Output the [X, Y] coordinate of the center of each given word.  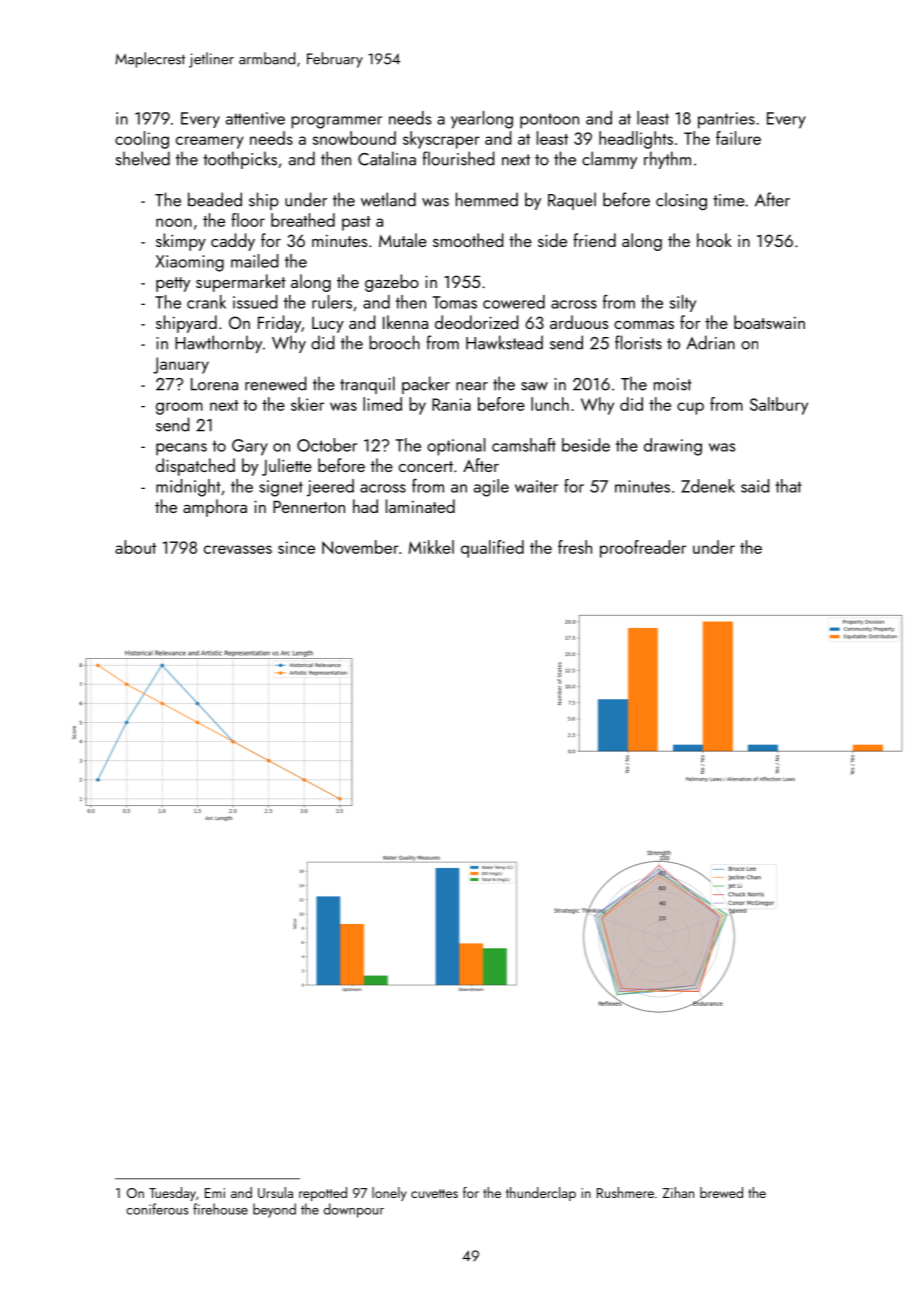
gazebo [392, 283]
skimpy [181, 242]
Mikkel [431, 547]
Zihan [678, 1192]
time [729, 200]
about [135, 547]
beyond [274, 1210]
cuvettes [434, 1193]
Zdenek [708, 486]
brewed [721, 1192]
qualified [492, 549]
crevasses [238, 549]
